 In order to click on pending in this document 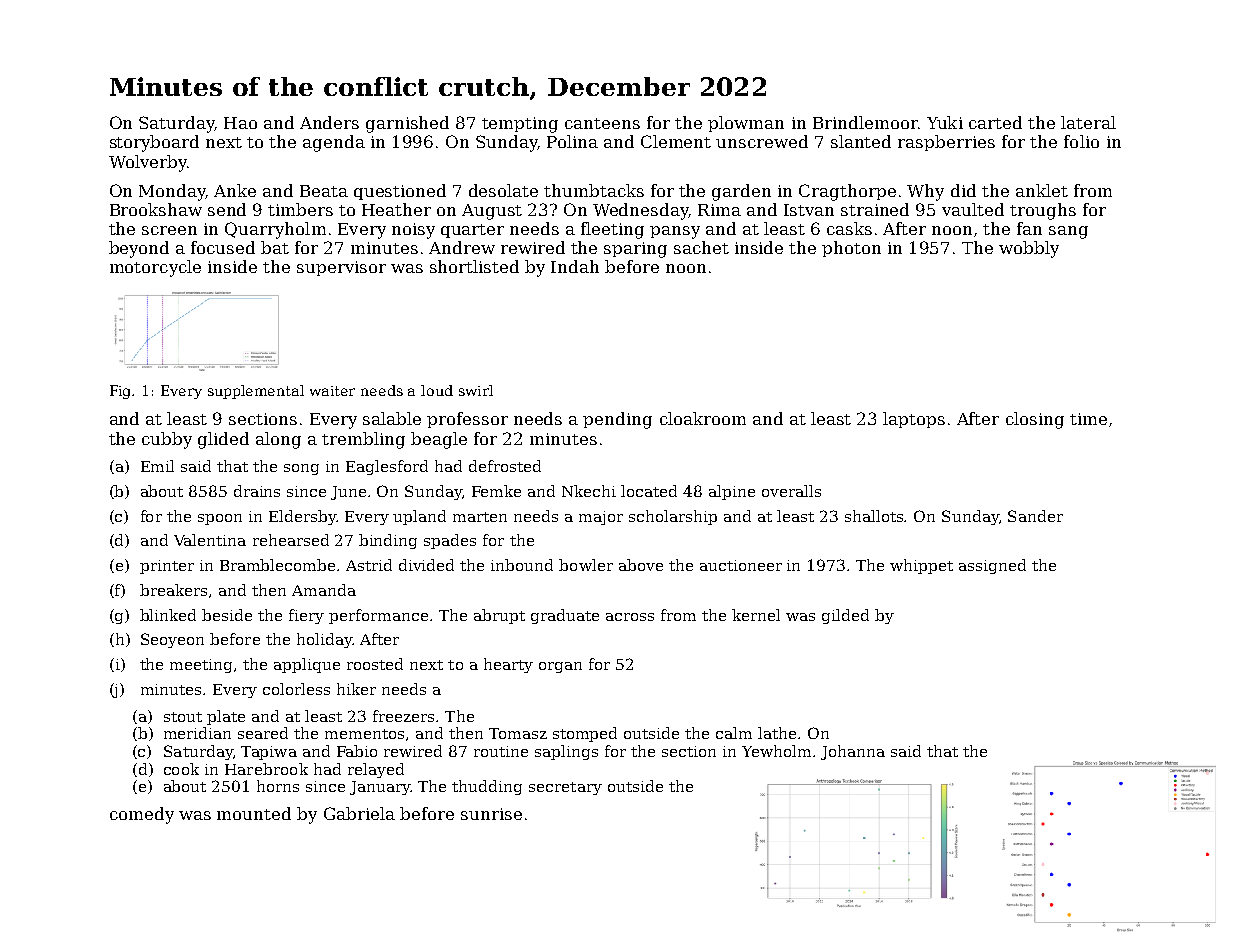, I will do `click(617, 420)`.
